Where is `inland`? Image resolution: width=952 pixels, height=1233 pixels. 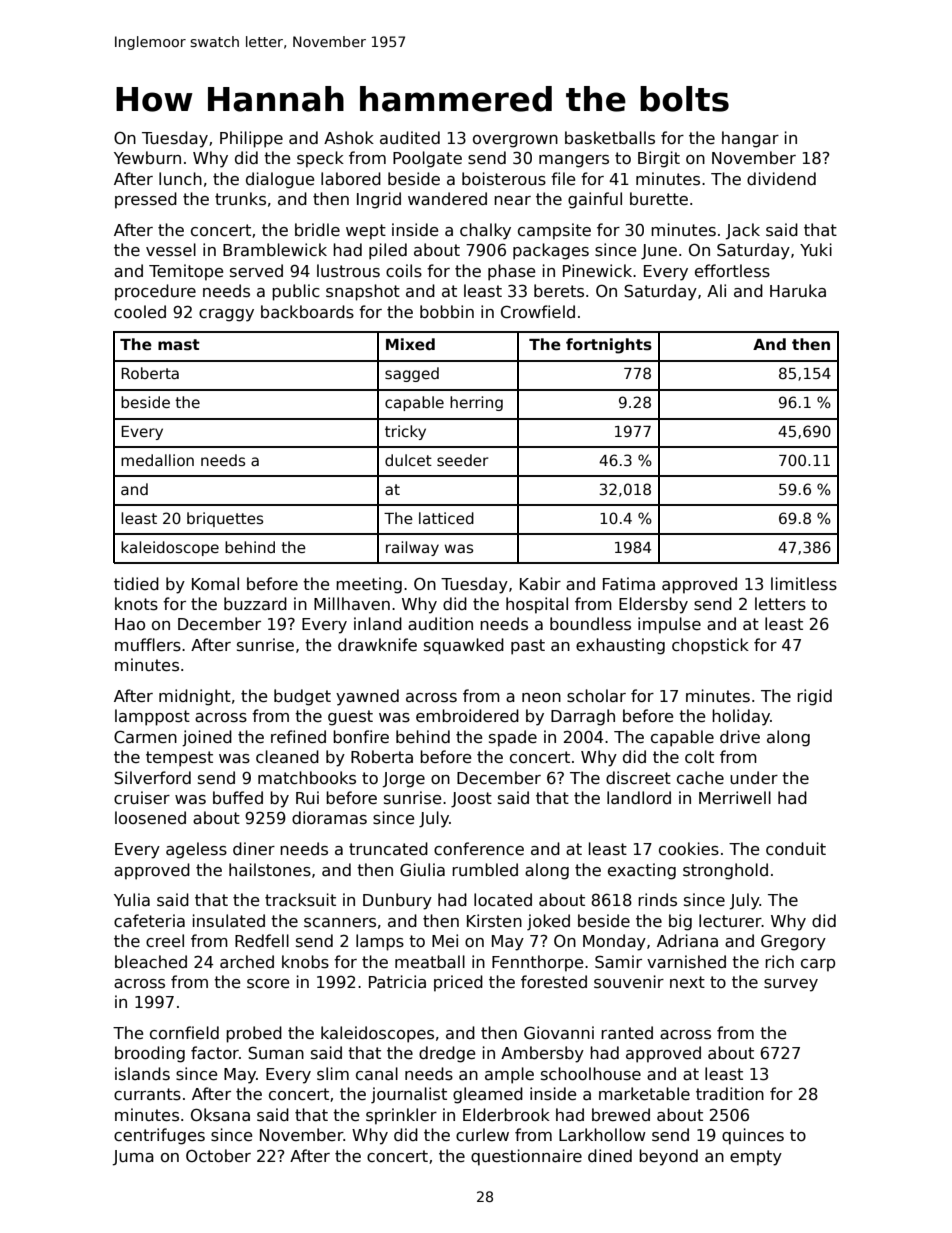 inland is located at coordinates (378, 623).
